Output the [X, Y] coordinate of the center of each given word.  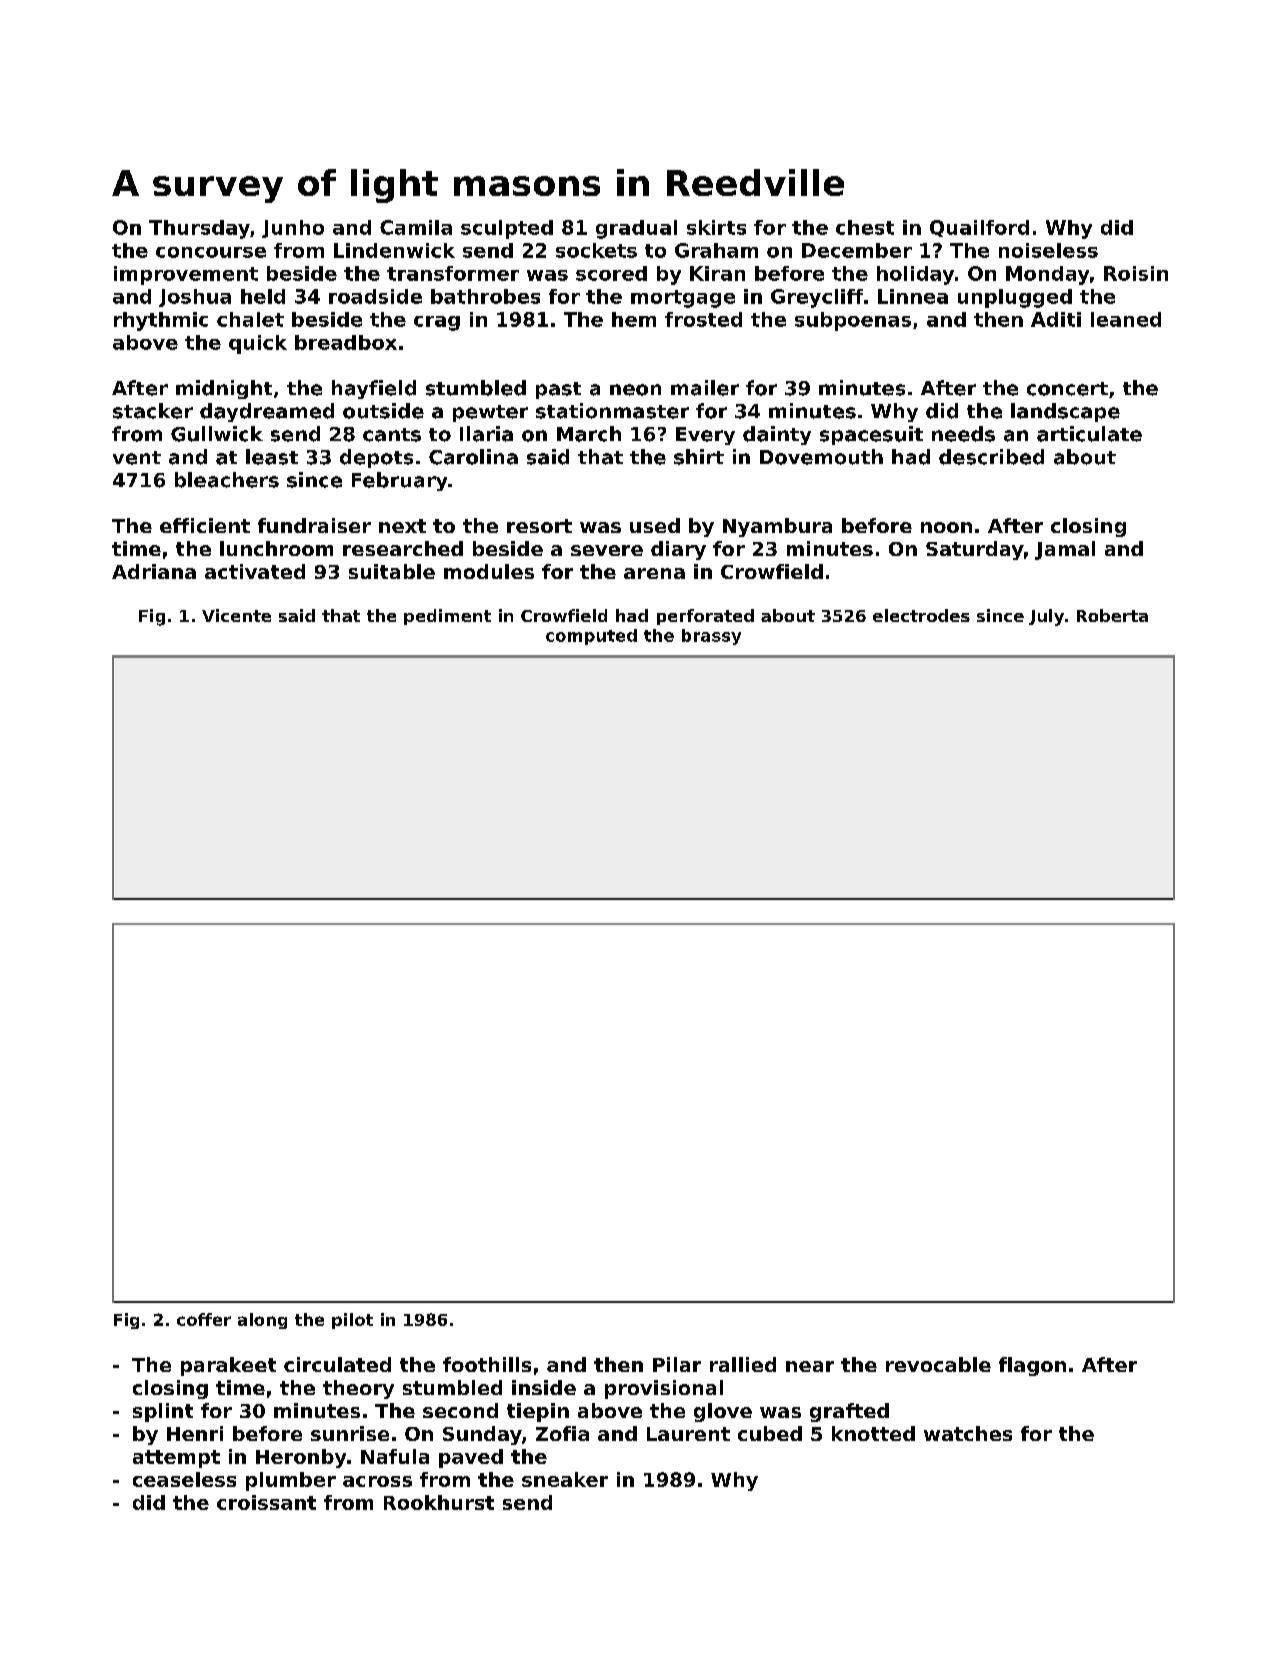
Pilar [677, 1364]
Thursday [199, 229]
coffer [204, 1319]
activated [255, 571]
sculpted [507, 229]
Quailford [979, 228]
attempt [176, 1459]
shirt [699, 457]
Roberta [1112, 615]
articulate [1089, 434]
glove [723, 1412]
